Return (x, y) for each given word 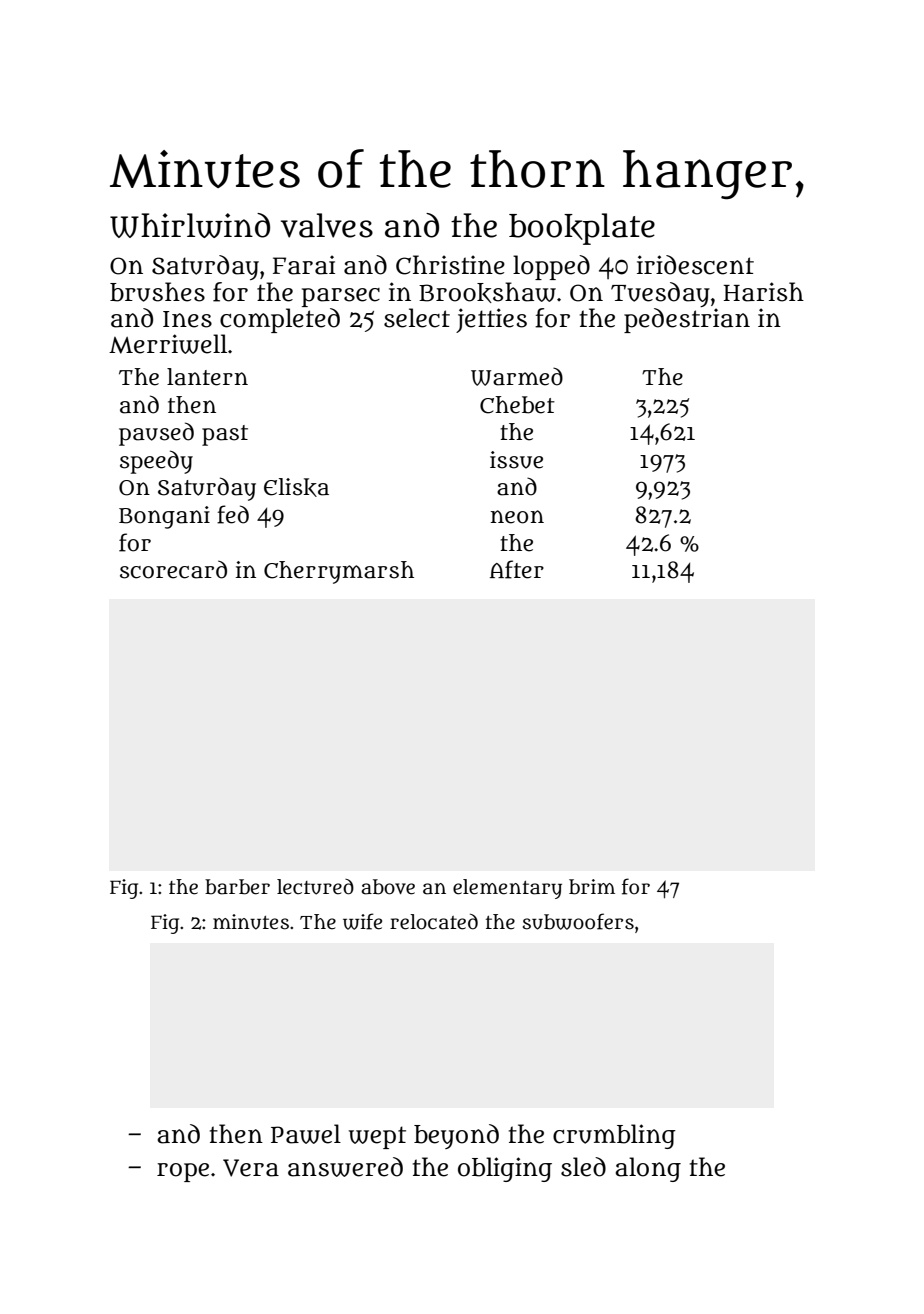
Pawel (306, 1134)
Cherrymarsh (339, 572)
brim (592, 887)
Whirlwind (190, 225)
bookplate (582, 229)
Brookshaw (487, 292)
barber (237, 887)
